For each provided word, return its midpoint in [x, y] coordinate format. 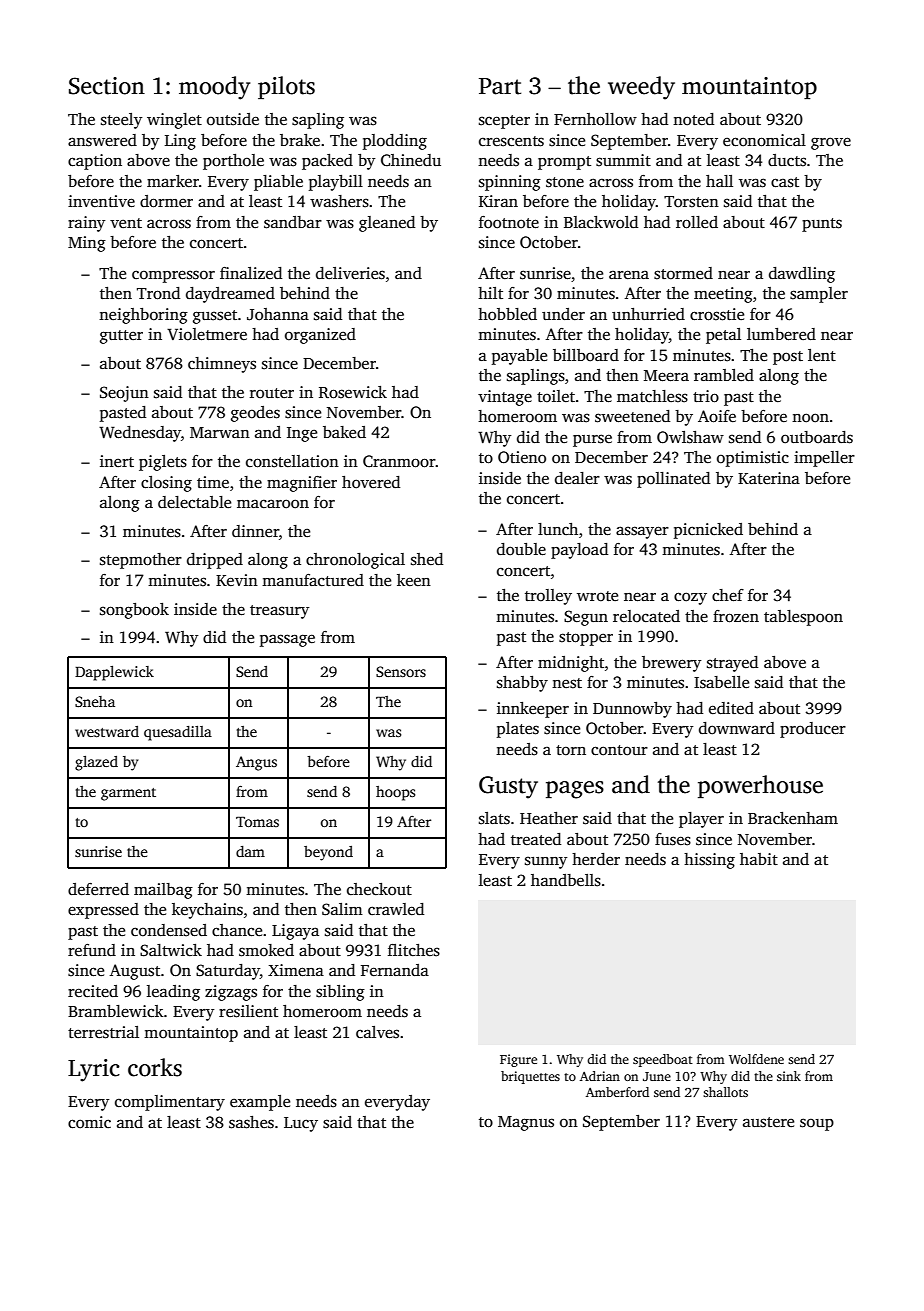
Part [500, 86]
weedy [641, 88]
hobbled [507, 314]
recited [93, 991]
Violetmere [207, 334]
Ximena [296, 970]
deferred [98, 889]
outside [233, 119]
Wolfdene [756, 1059]
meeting [723, 295]
